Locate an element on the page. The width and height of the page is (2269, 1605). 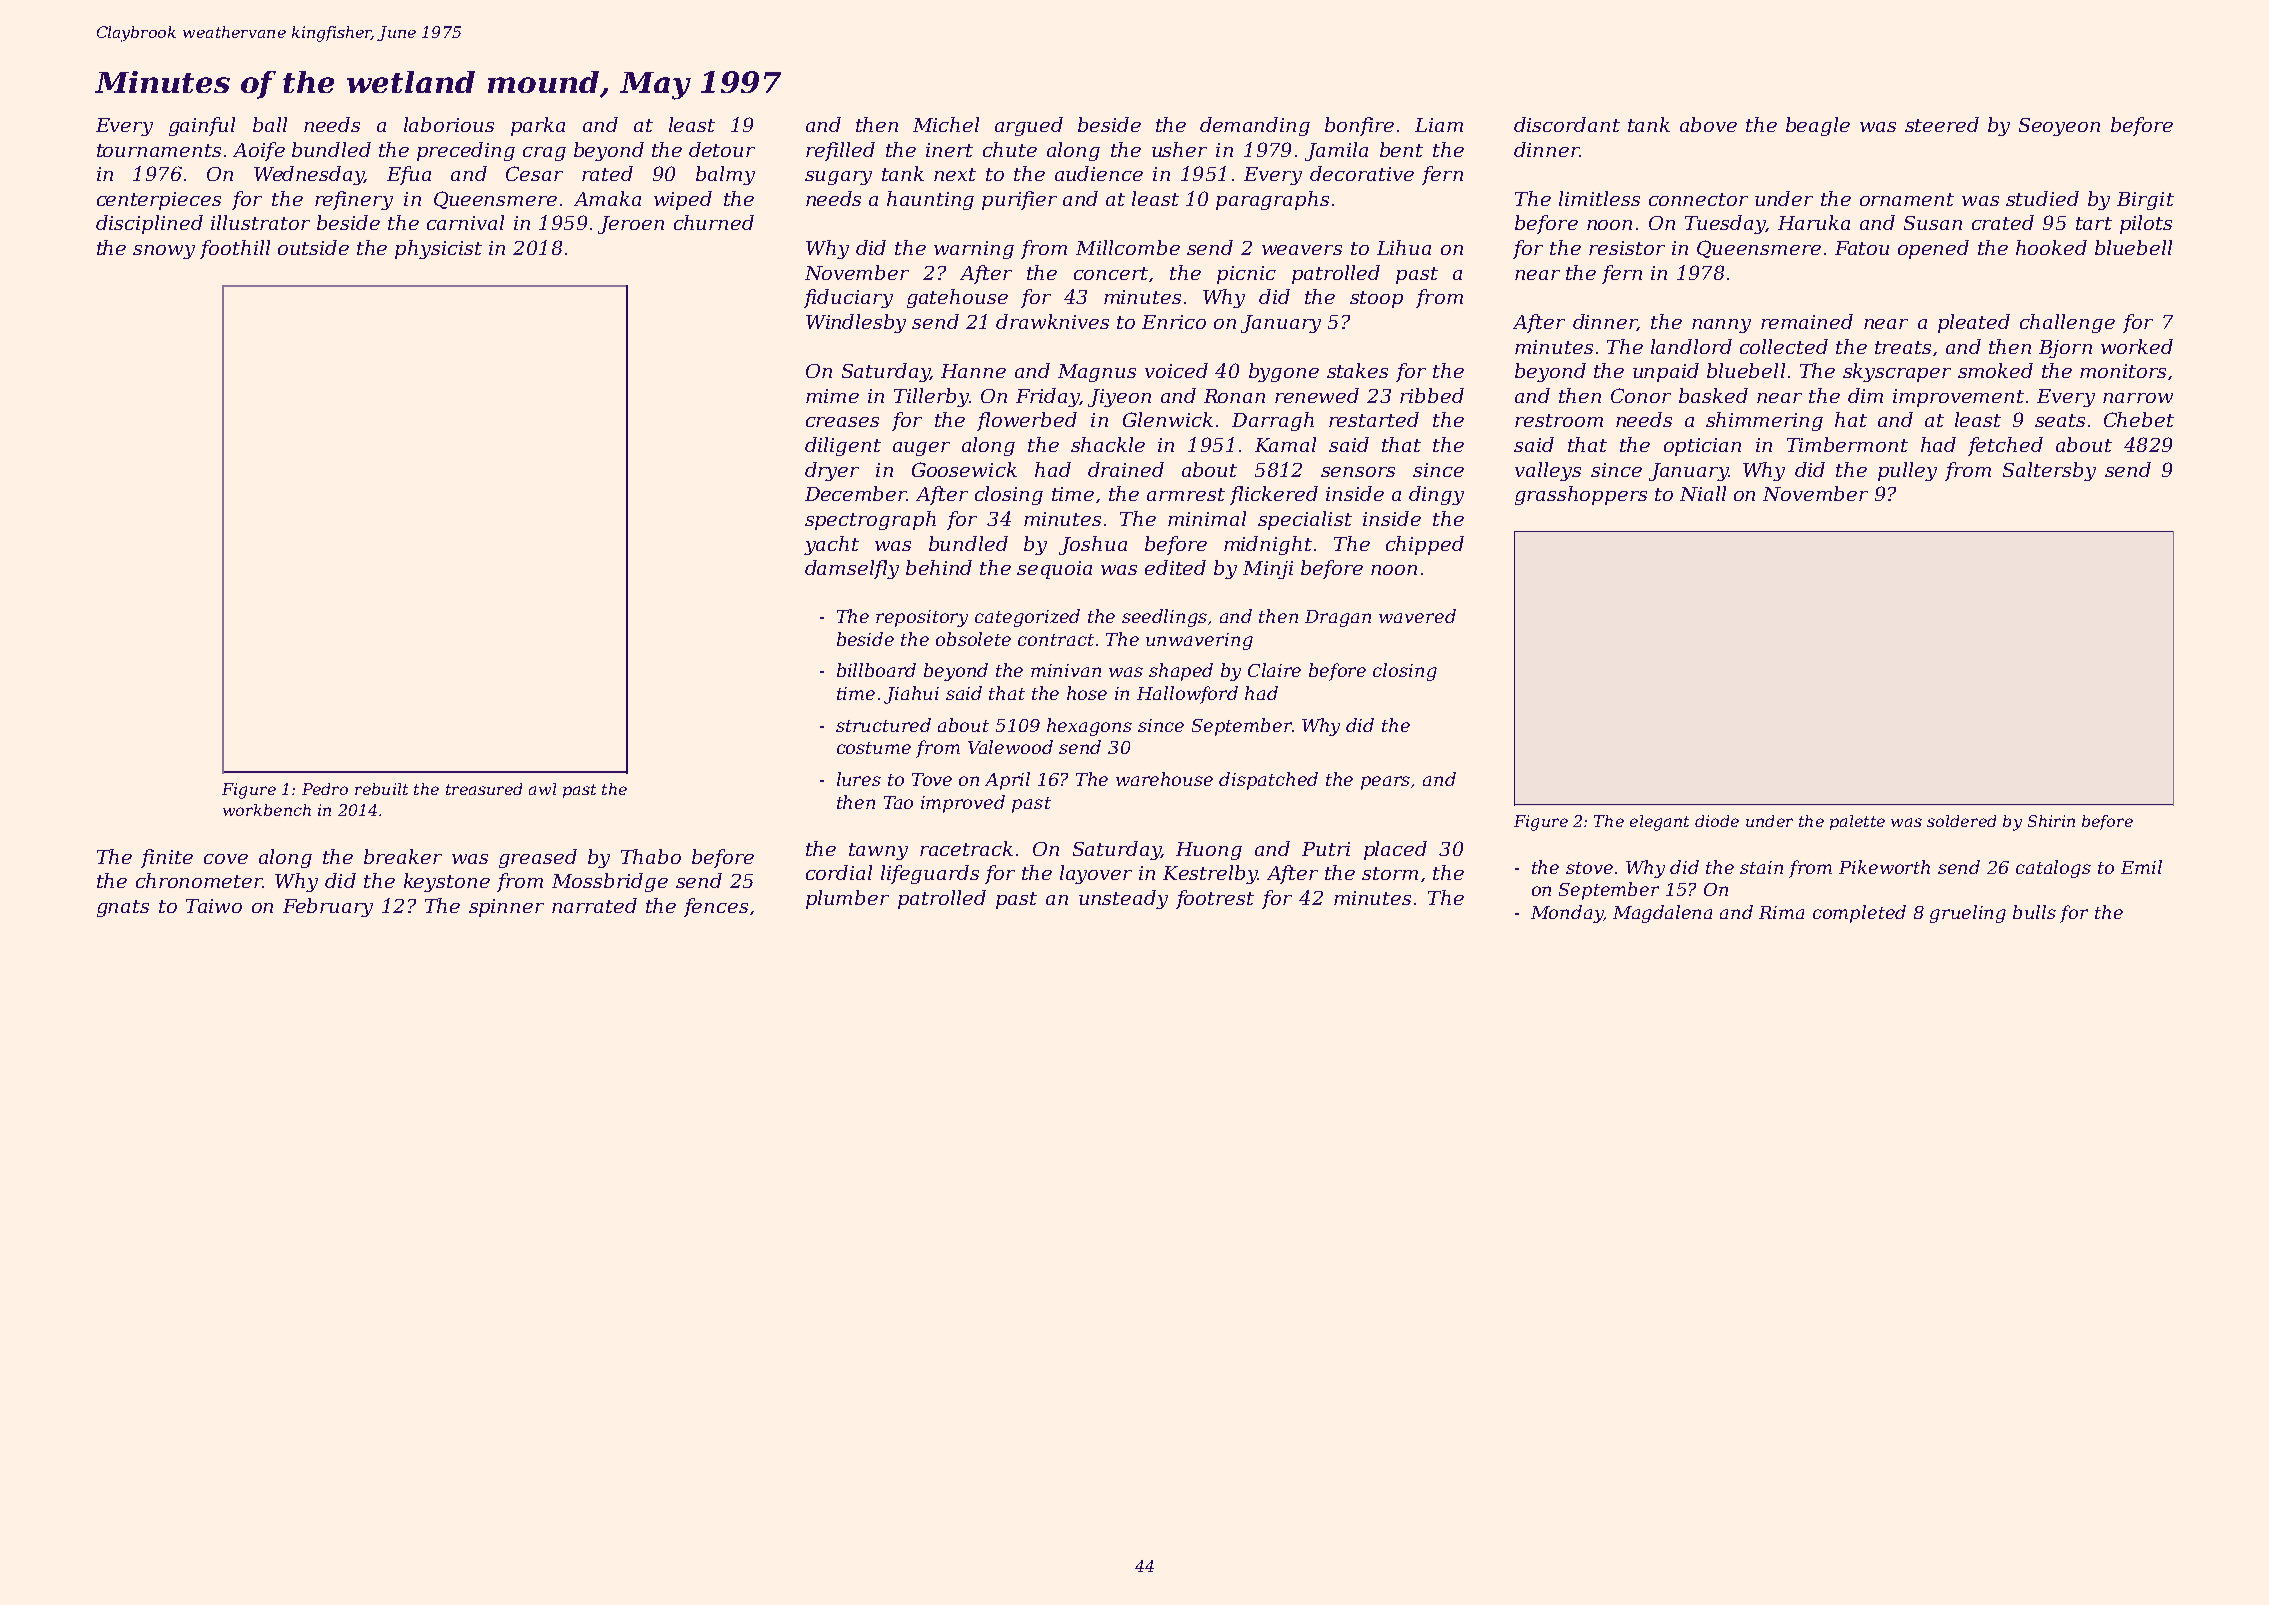
wavered is located at coordinates (1417, 616).
